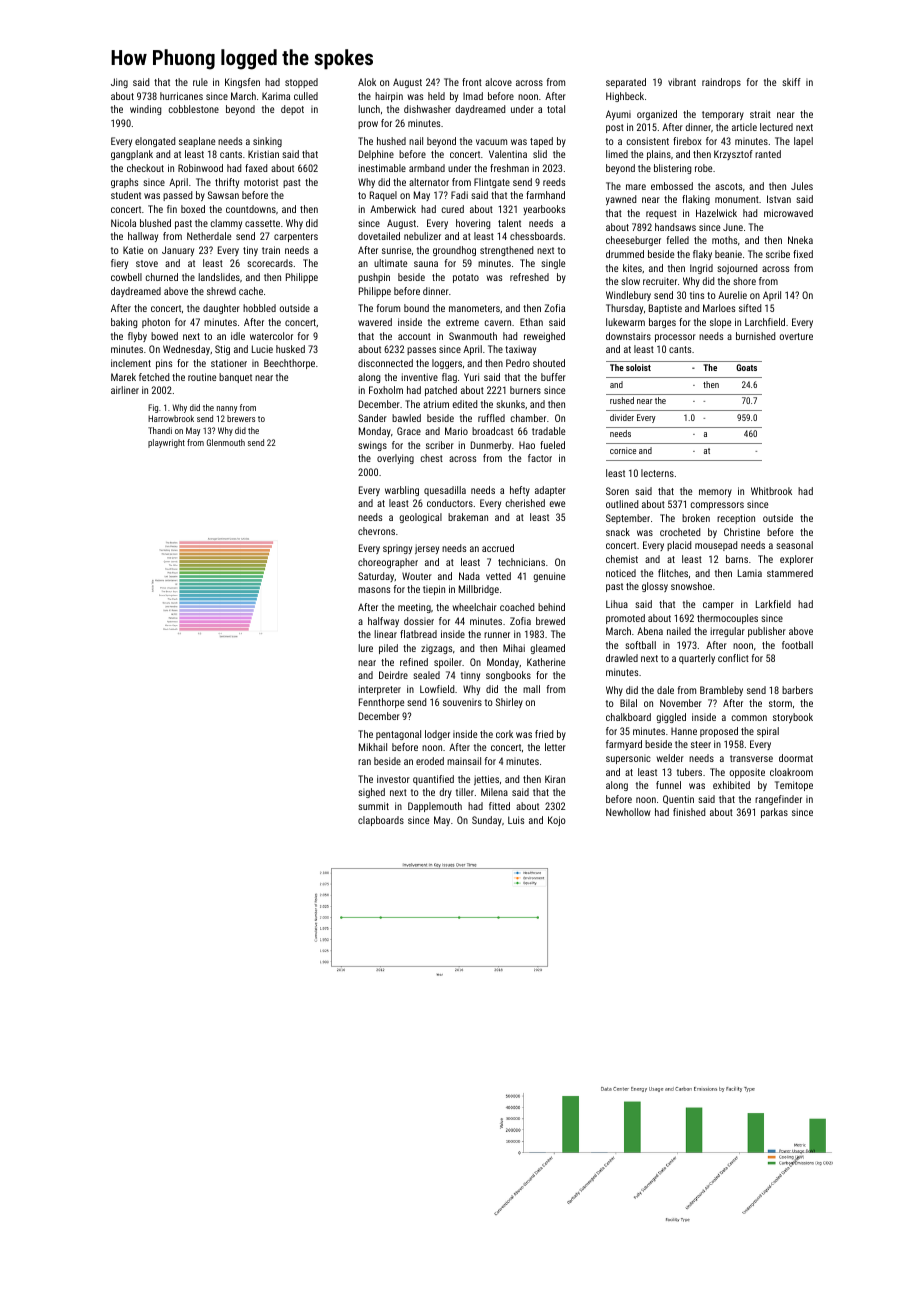 This screenshot has width=924, height=1308. Describe the element at coordinates (422, 236) in the screenshot. I see `nebulizer` at that location.
